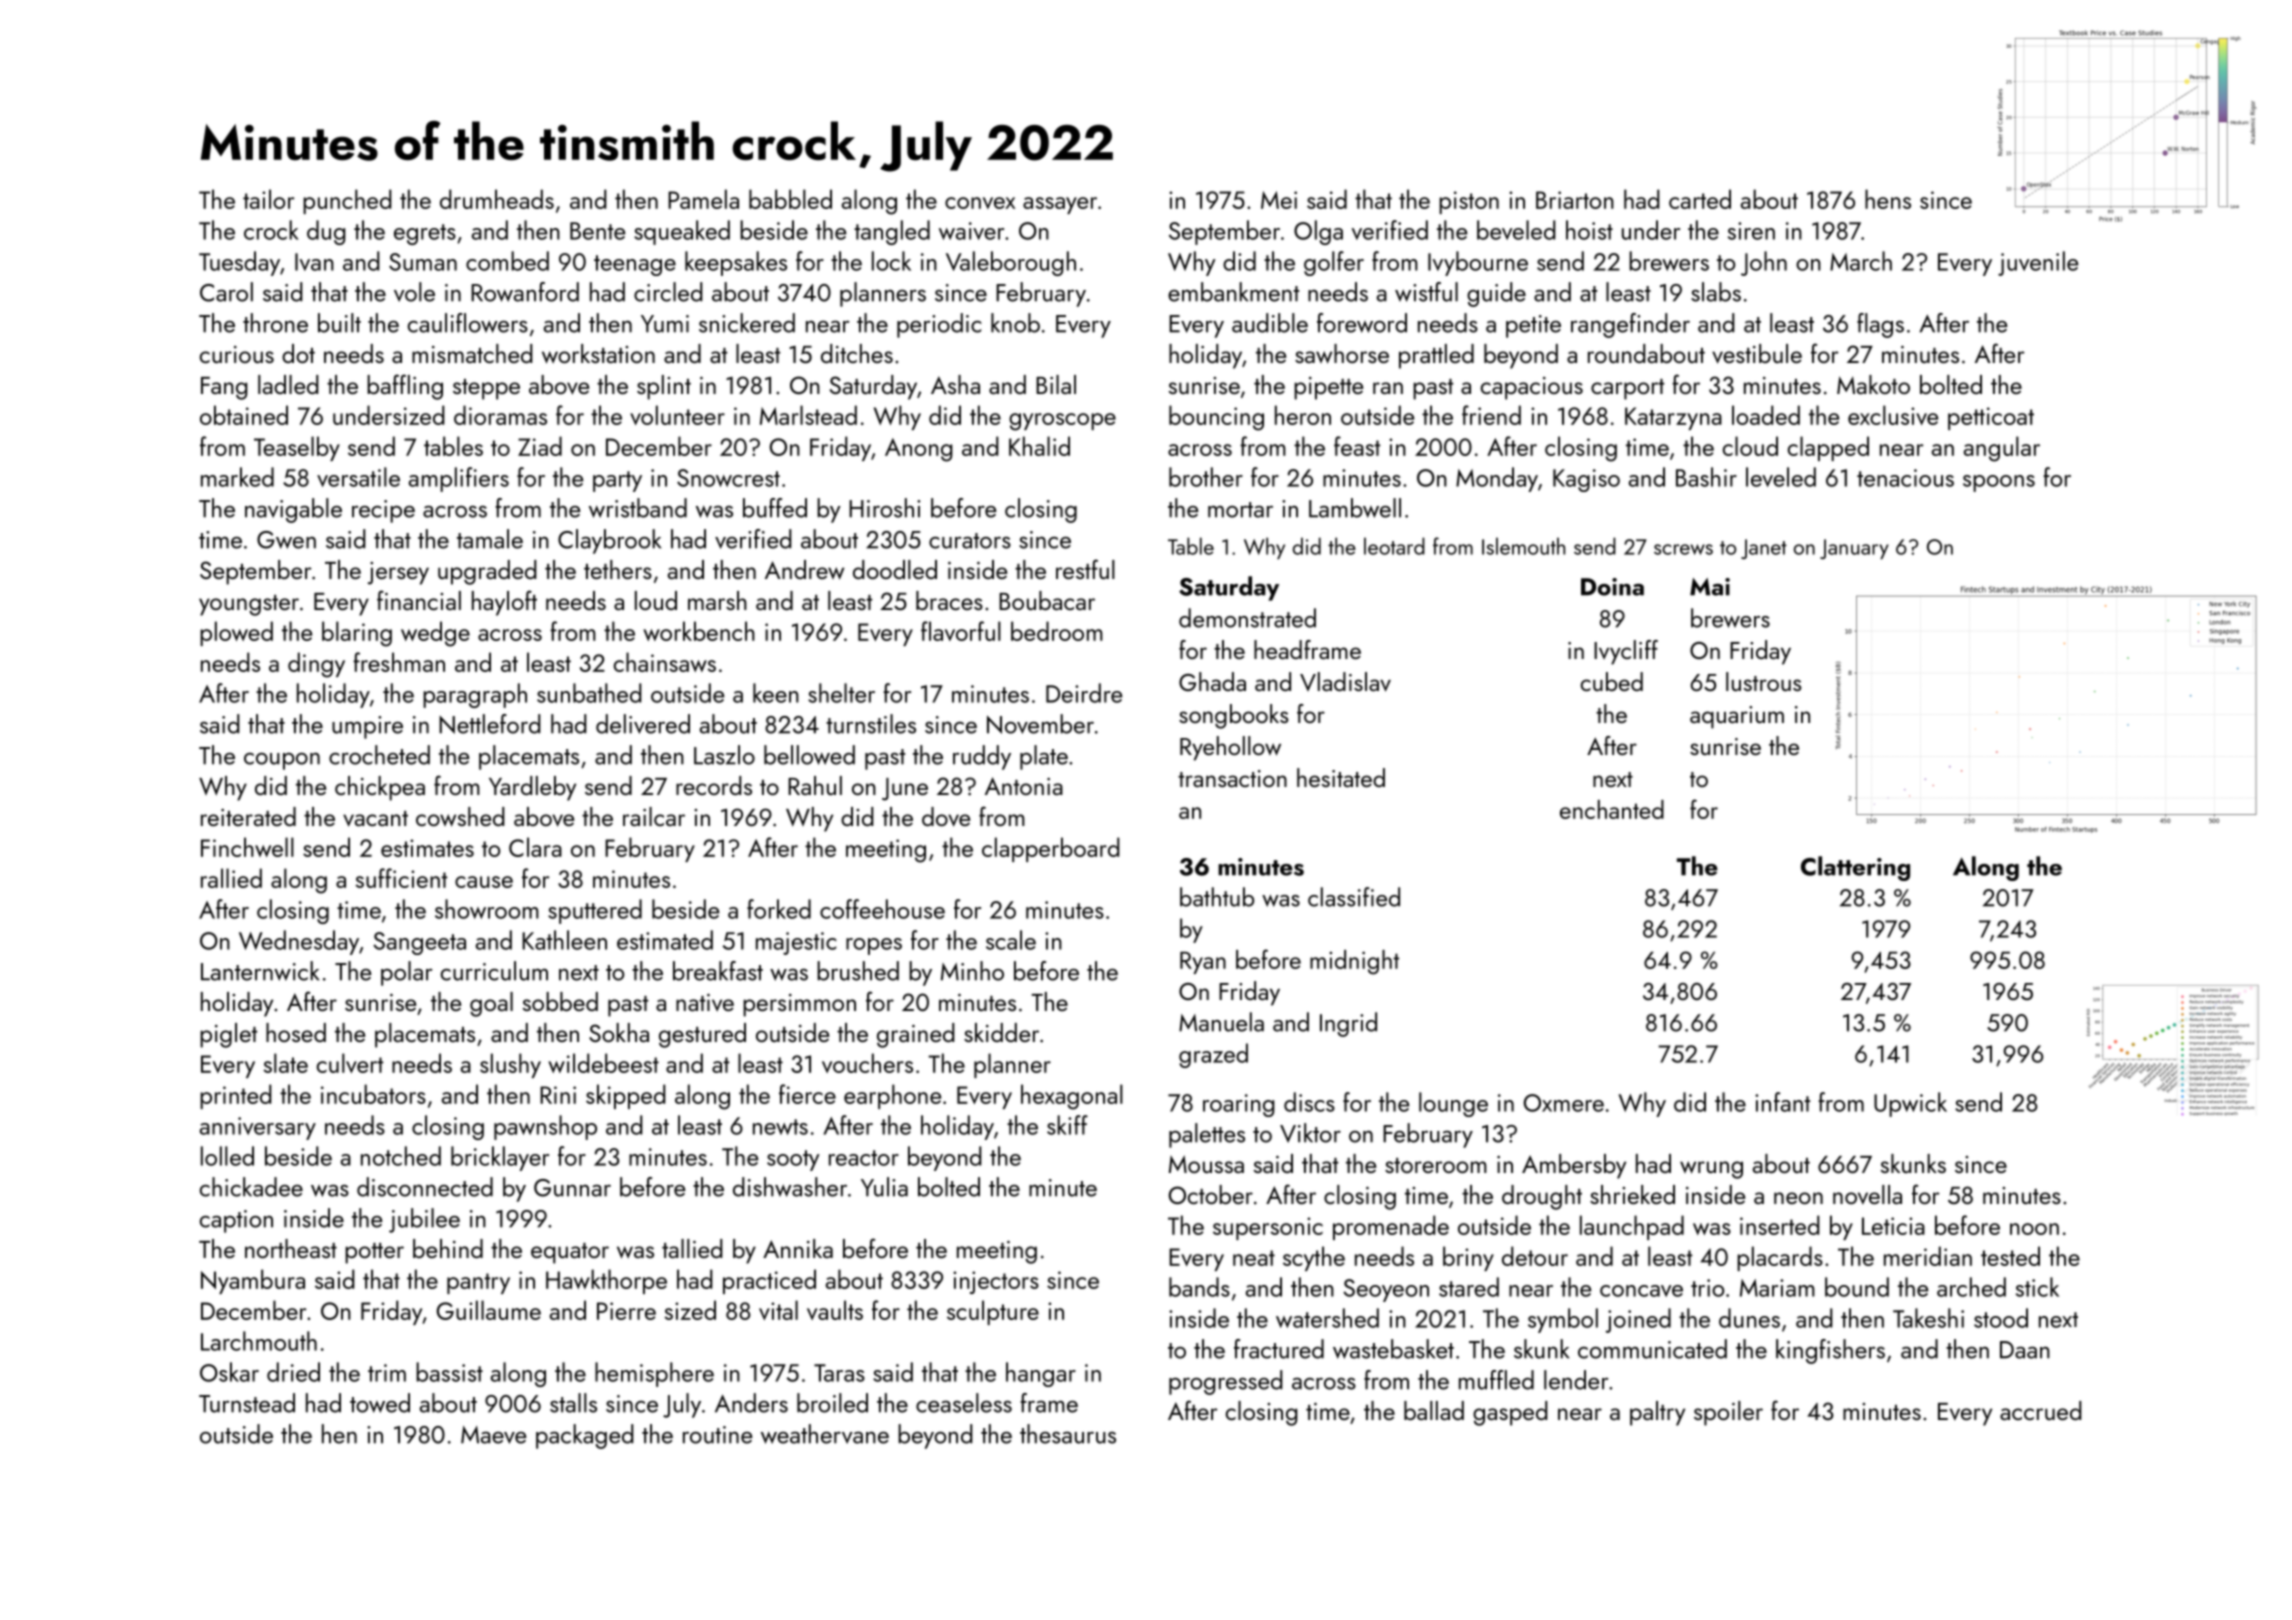 This screenshot has height=1620, width=2292. What do you see at coordinates (347, 201) in the screenshot?
I see `punched` at bounding box center [347, 201].
